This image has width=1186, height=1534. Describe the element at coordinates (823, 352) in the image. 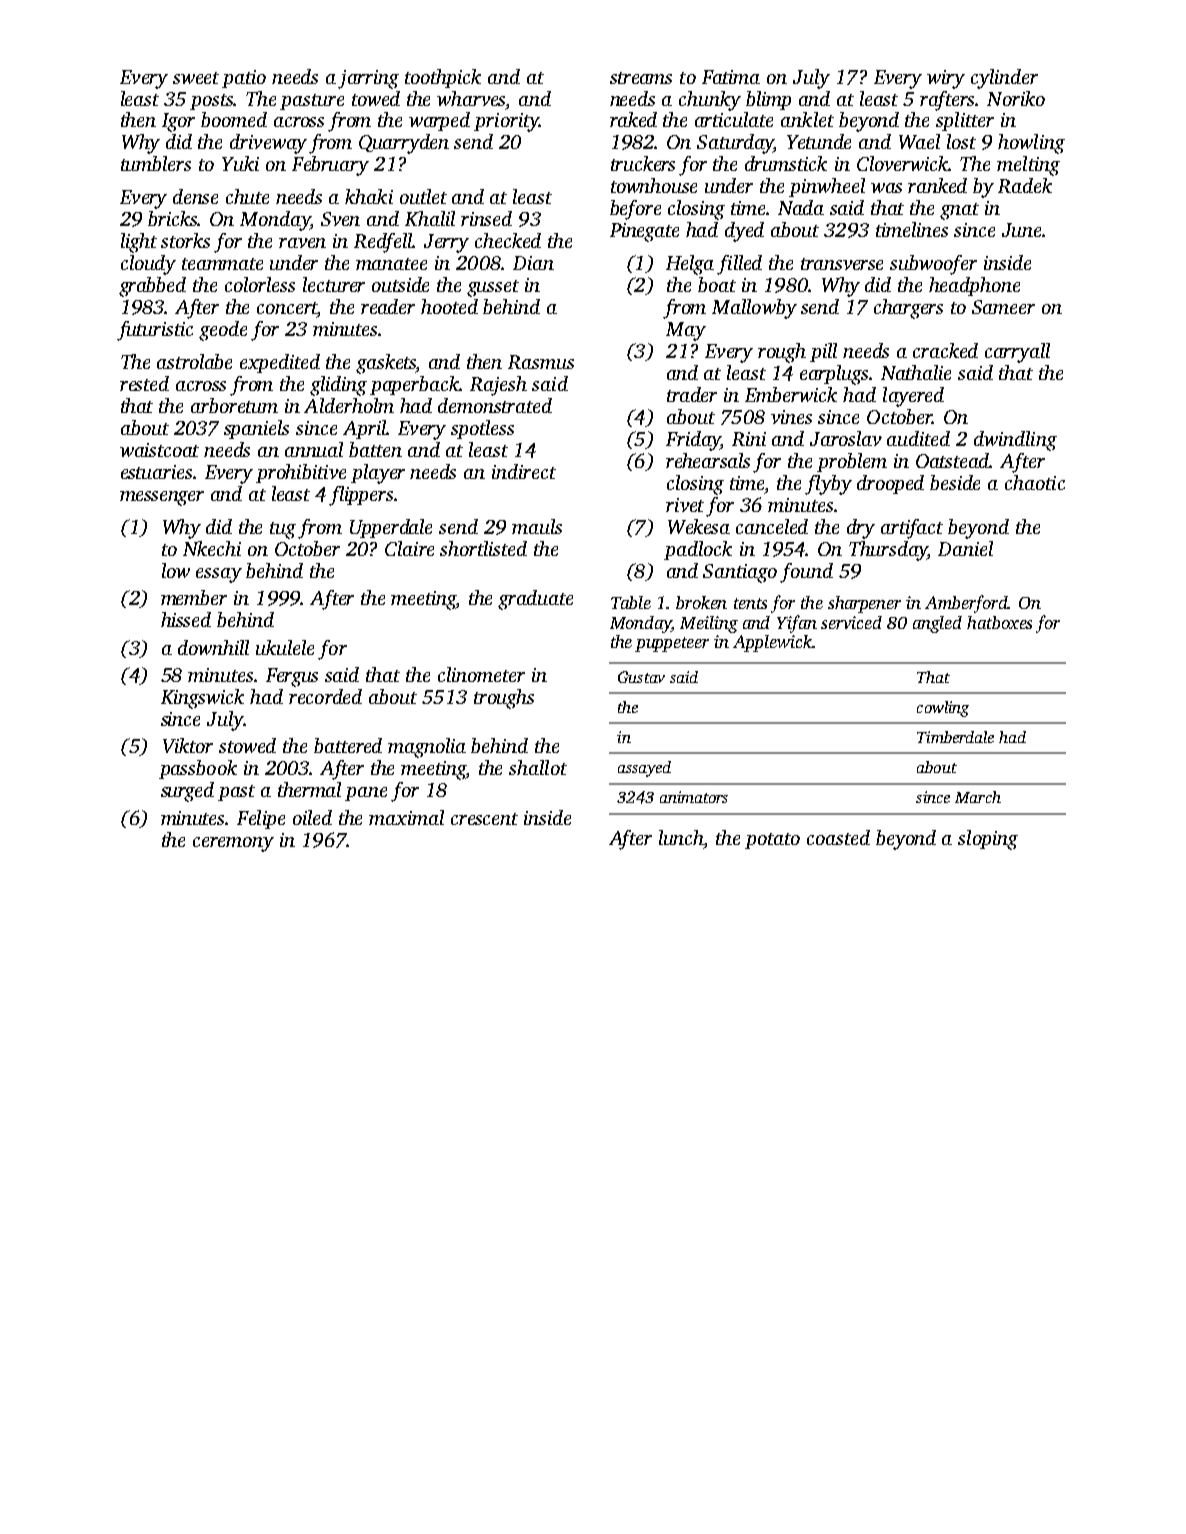

I see `pill` at that location.
